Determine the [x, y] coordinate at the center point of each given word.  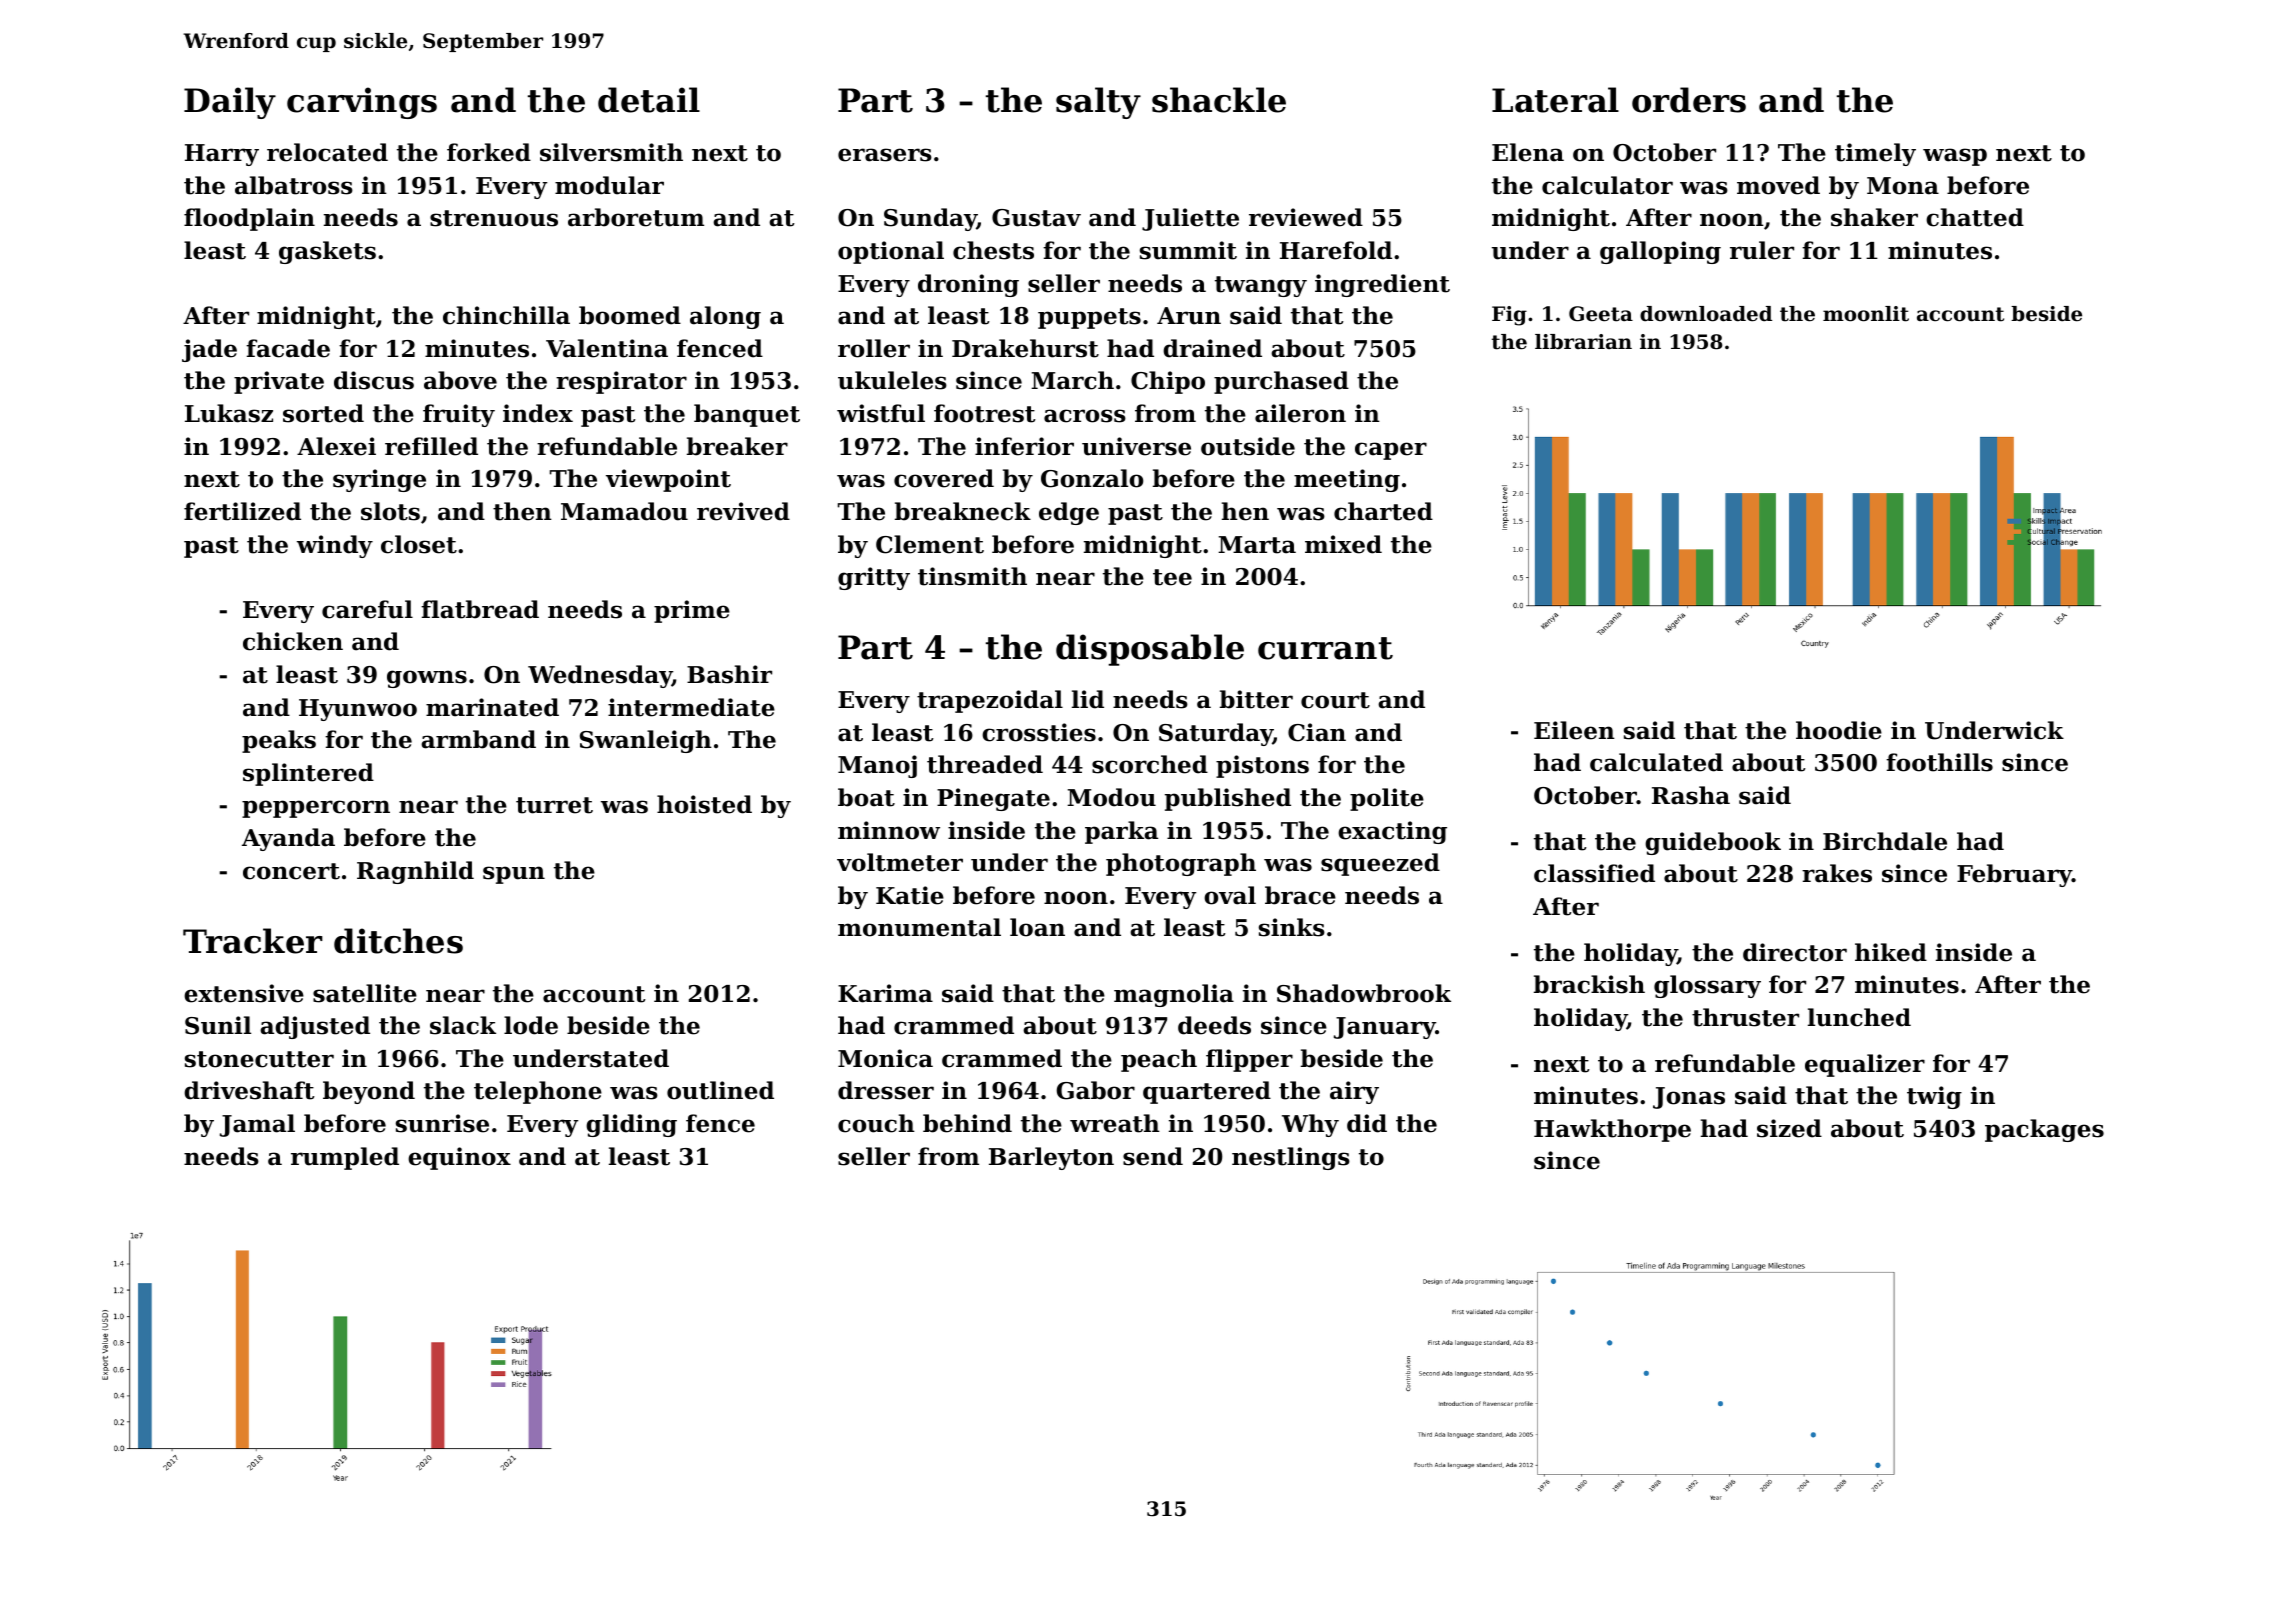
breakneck [963, 511]
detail [649, 100]
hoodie [1839, 730]
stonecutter [259, 1059]
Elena [1528, 152]
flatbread [480, 609]
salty [1098, 103]
